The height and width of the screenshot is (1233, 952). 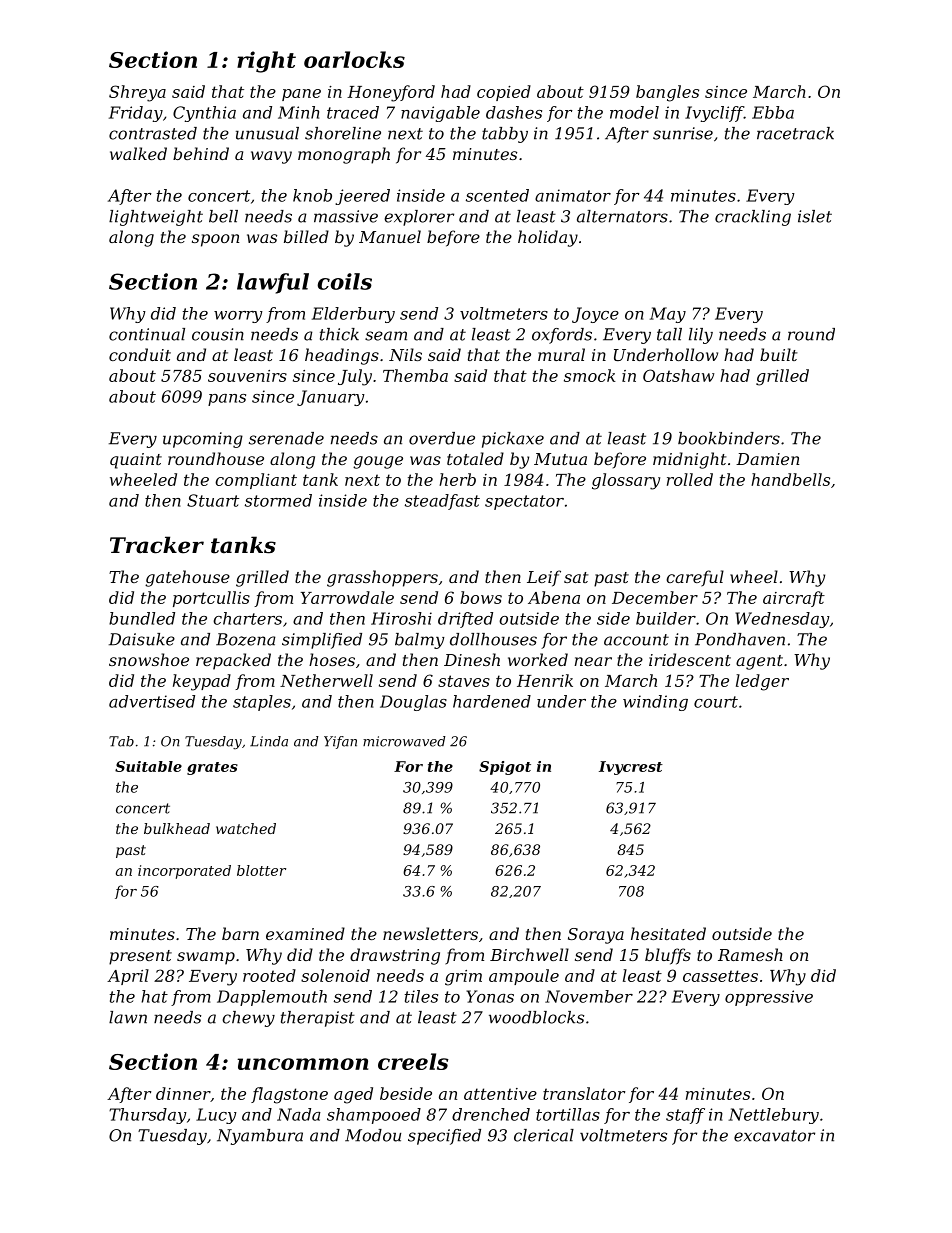 What do you see at coordinates (147, 1116) in the screenshot?
I see `Thursday` at bounding box center [147, 1116].
